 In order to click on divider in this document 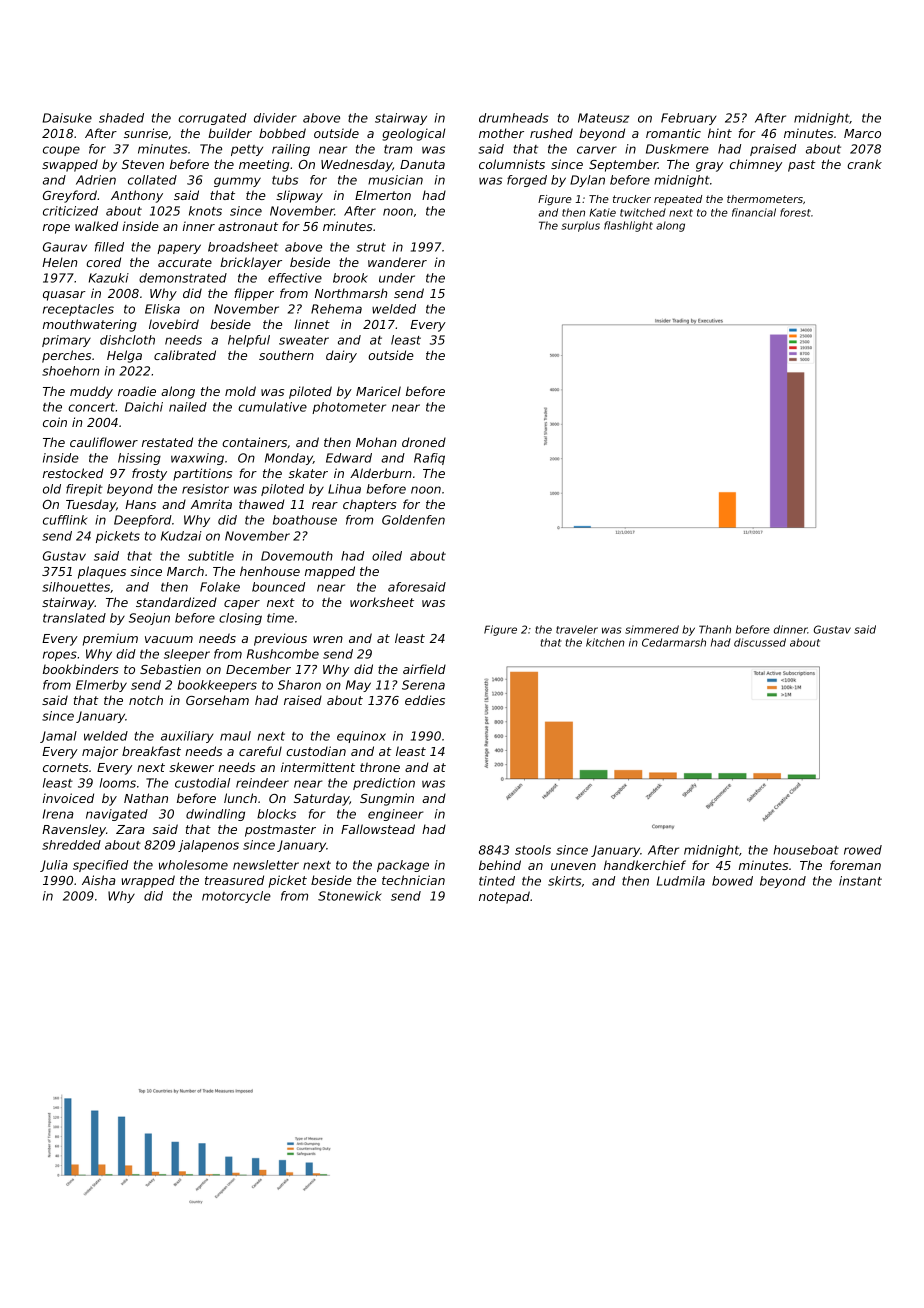, I will do `click(275, 118)`.
